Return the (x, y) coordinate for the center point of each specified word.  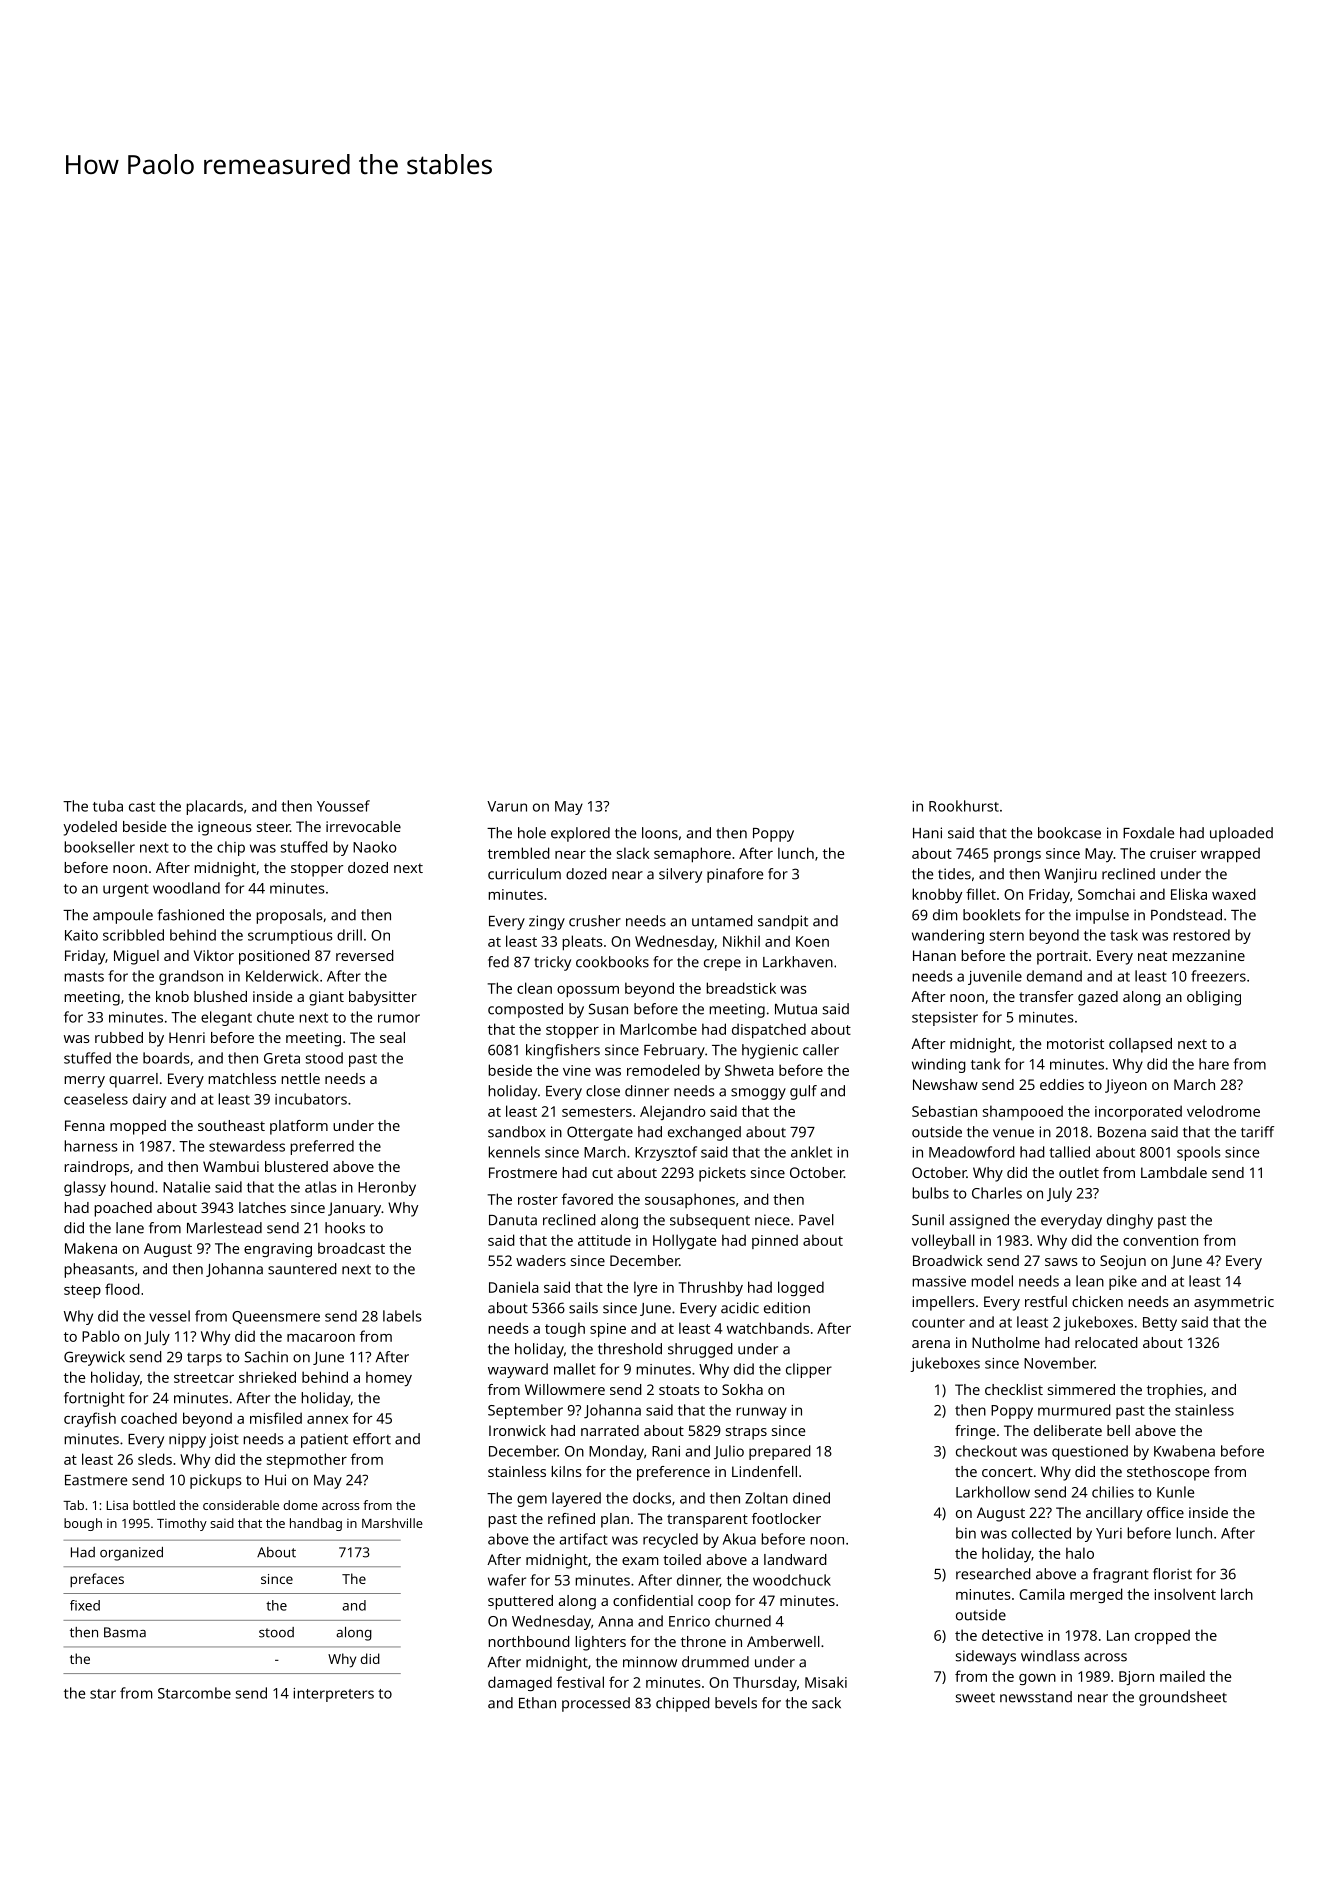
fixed (85, 1605)
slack (633, 853)
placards (214, 807)
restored (1201, 935)
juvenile (995, 977)
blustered (296, 1166)
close (603, 1091)
